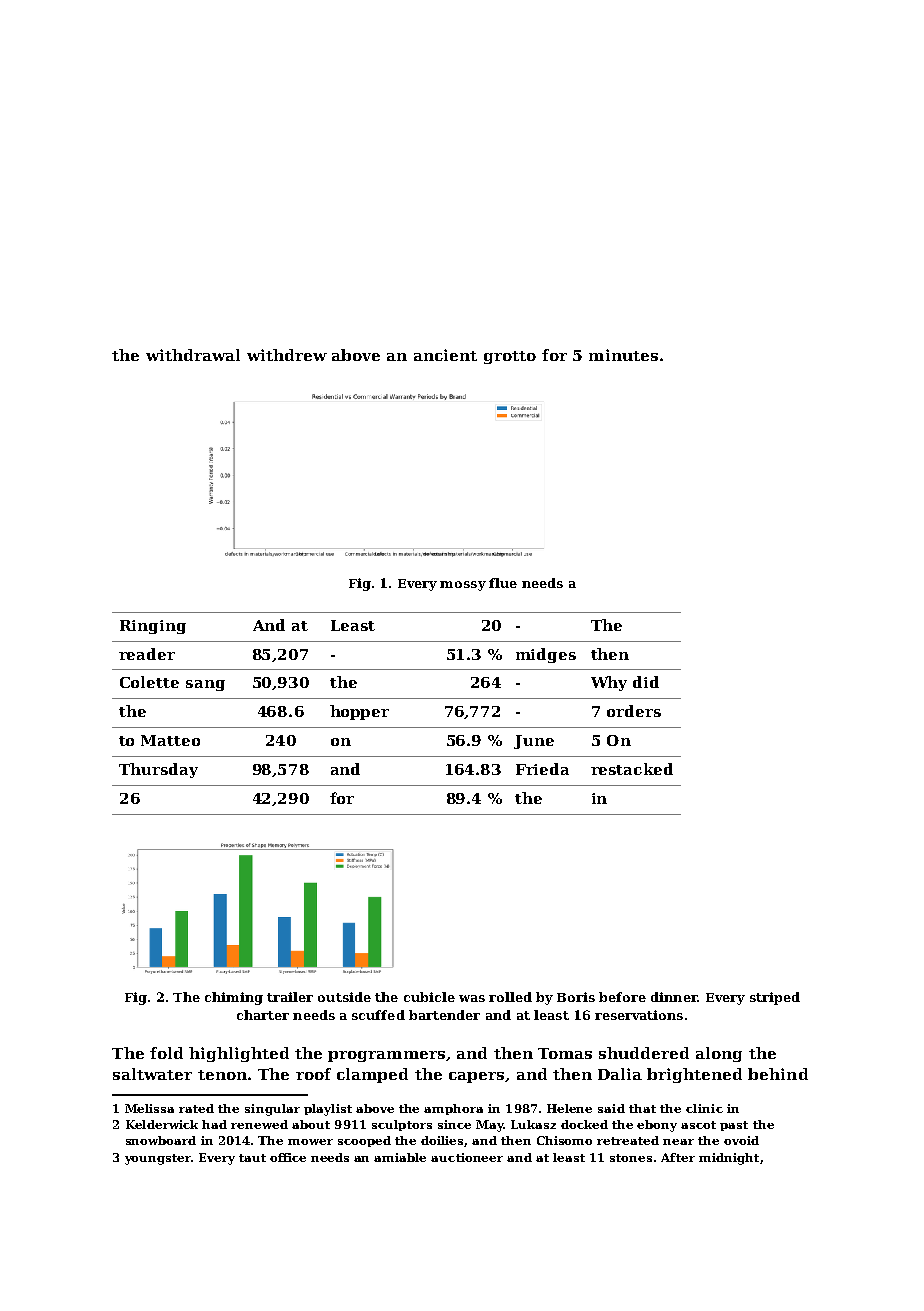  What do you see at coordinates (542, 769) in the screenshot?
I see `Frieda` at bounding box center [542, 769].
